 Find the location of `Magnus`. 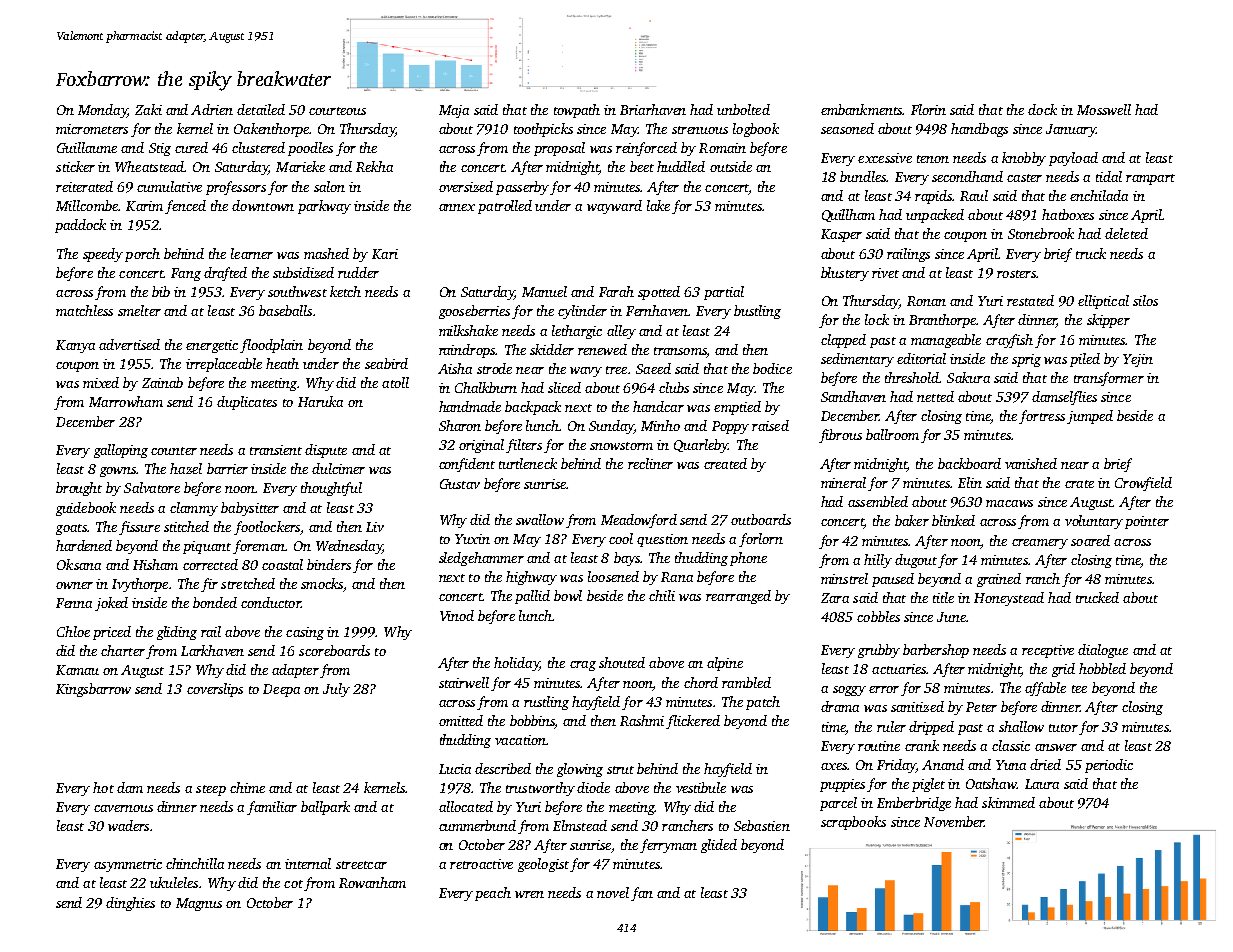

Magnus is located at coordinates (199, 904).
